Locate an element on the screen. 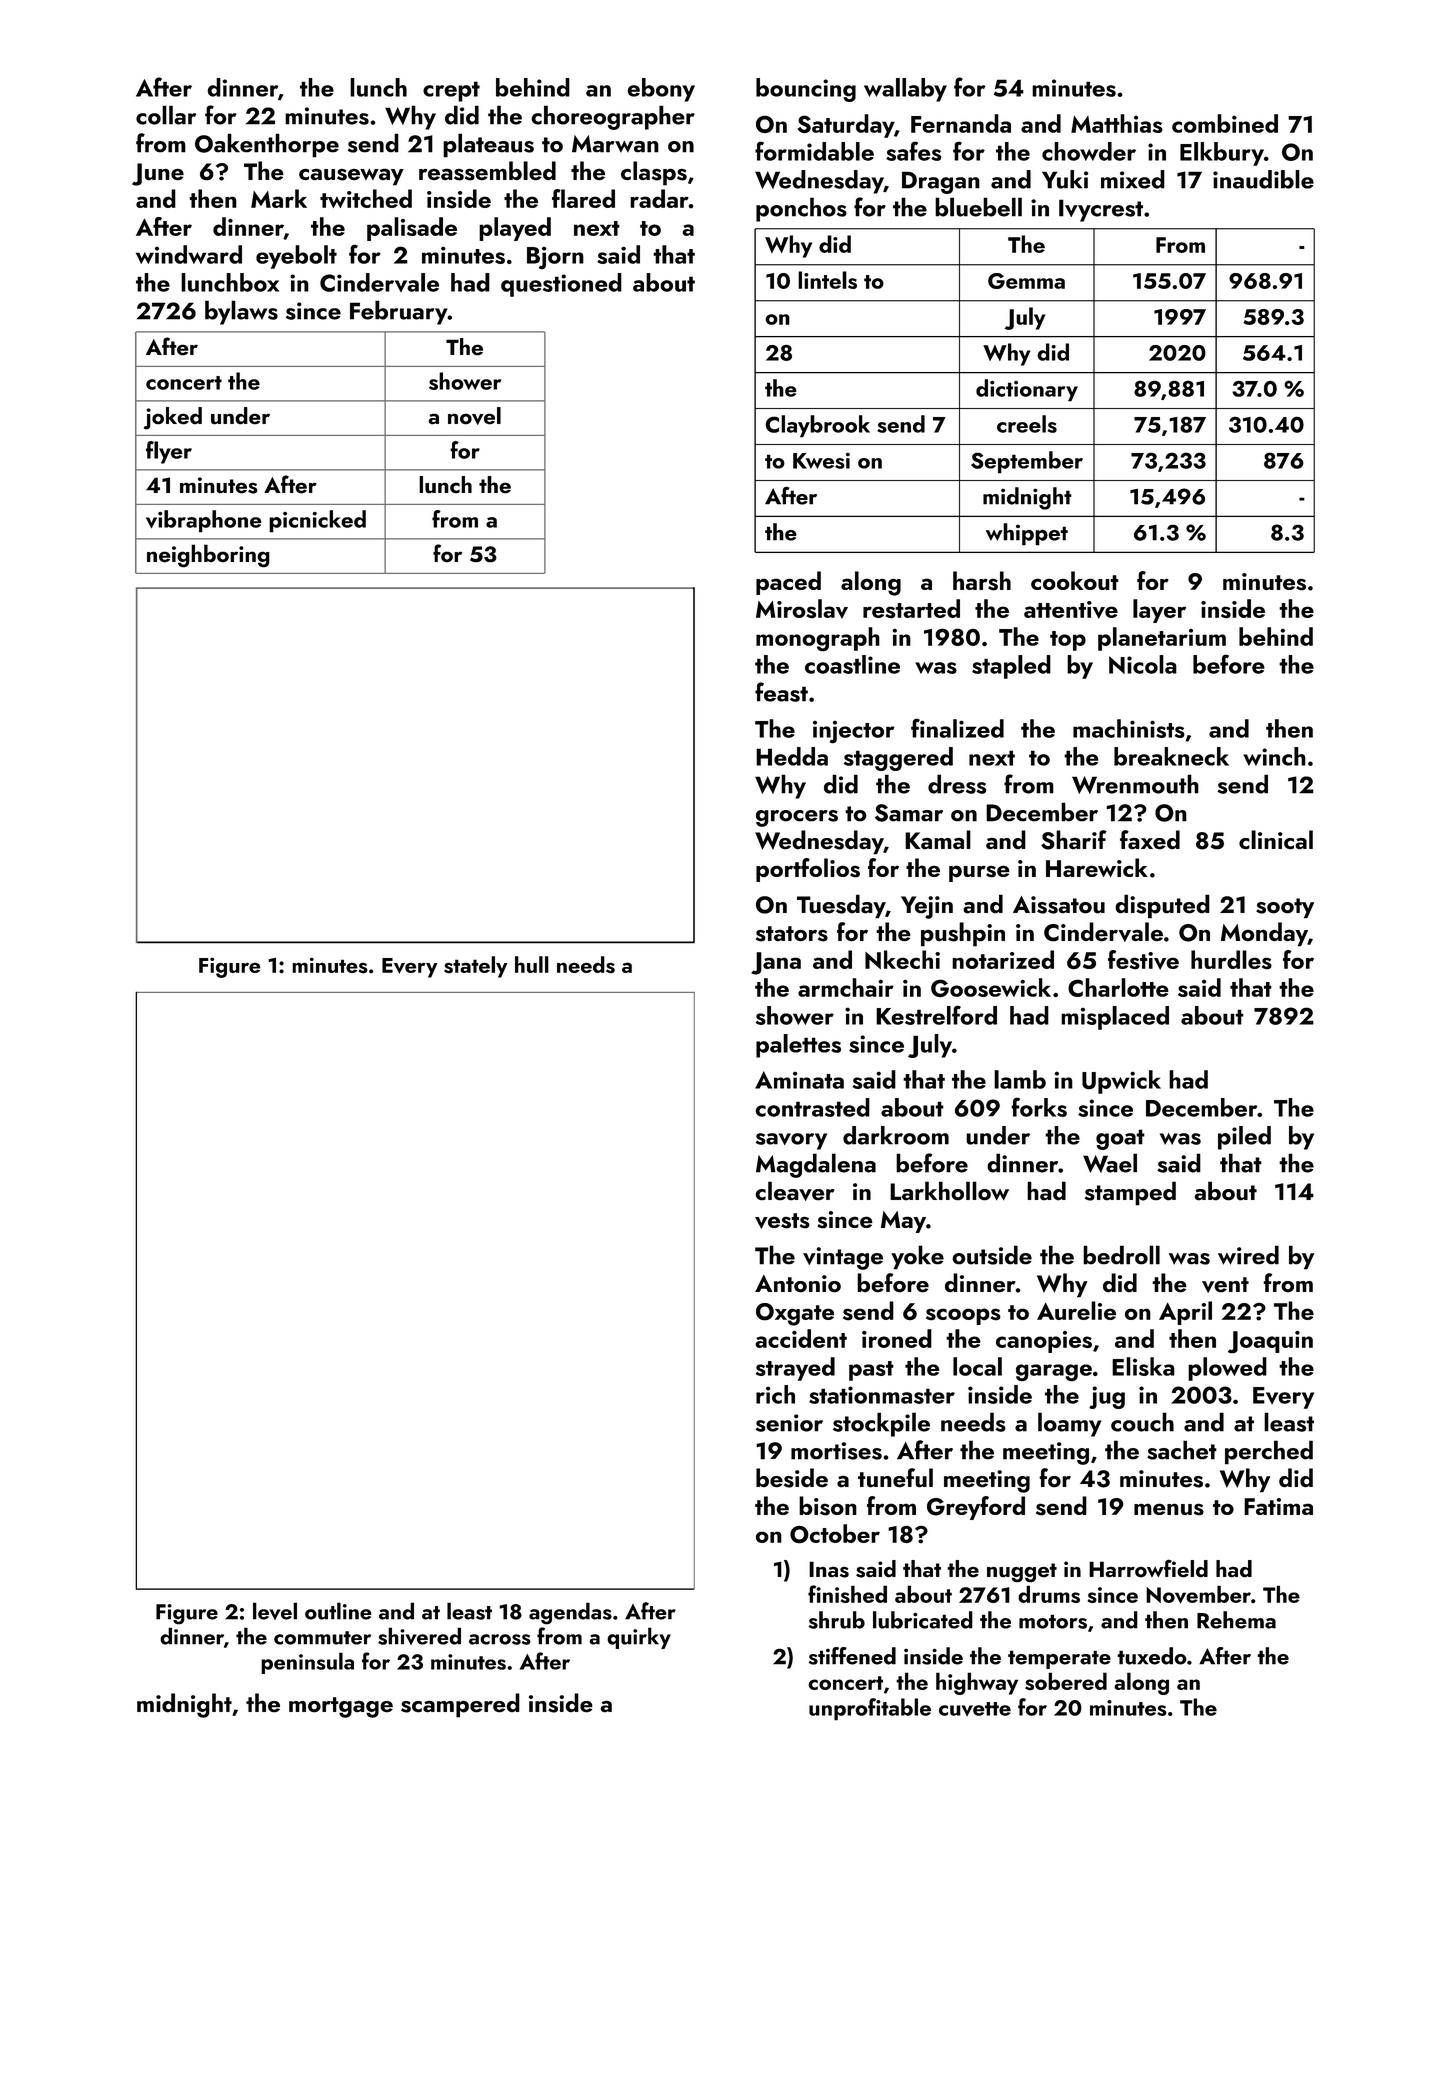  ebony is located at coordinates (661, 90).
